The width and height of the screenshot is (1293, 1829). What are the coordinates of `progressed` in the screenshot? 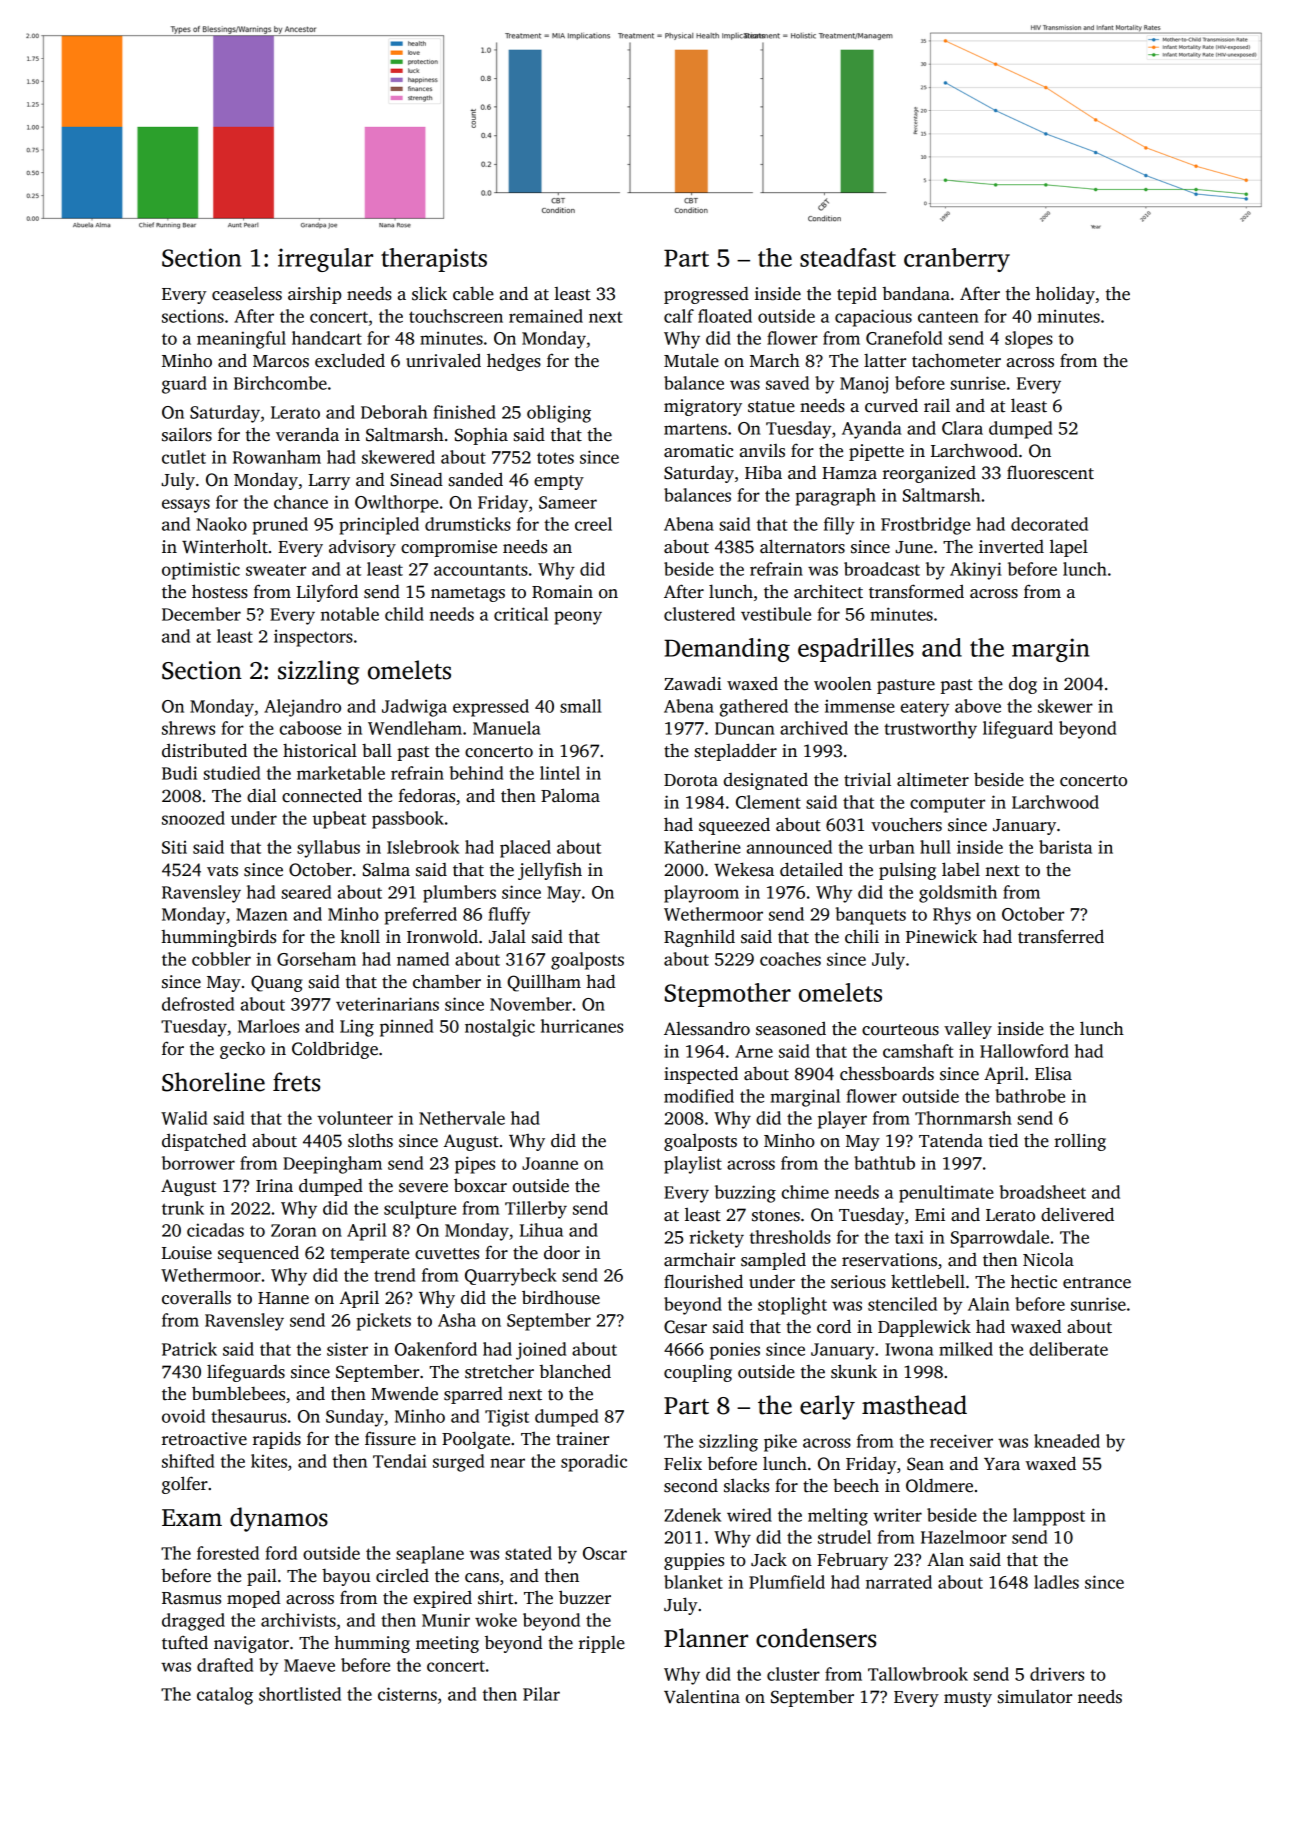 It's located at (706, 295).
